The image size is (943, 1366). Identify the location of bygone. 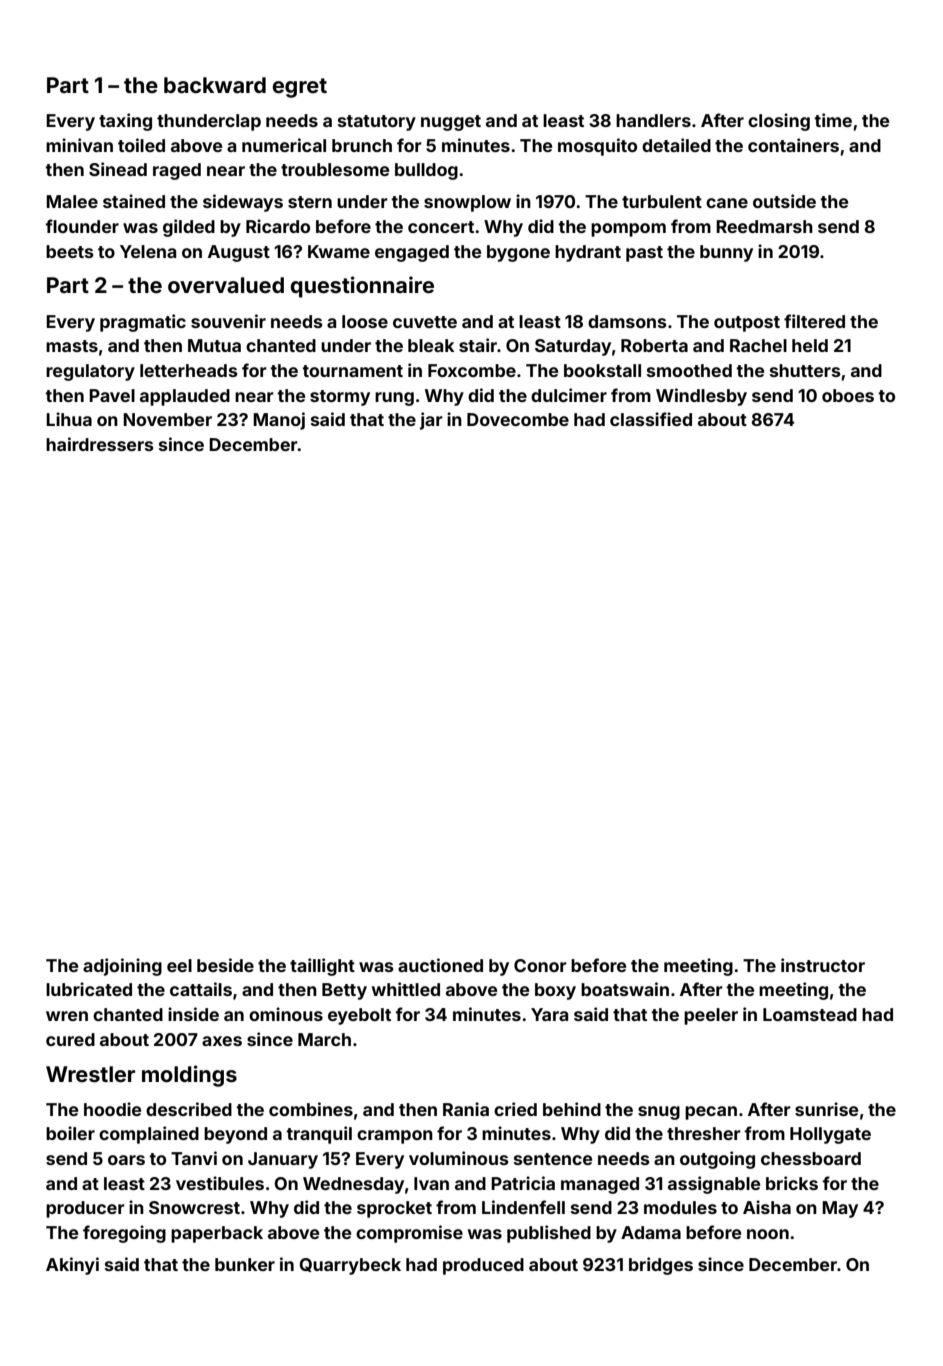
(518, 253).
